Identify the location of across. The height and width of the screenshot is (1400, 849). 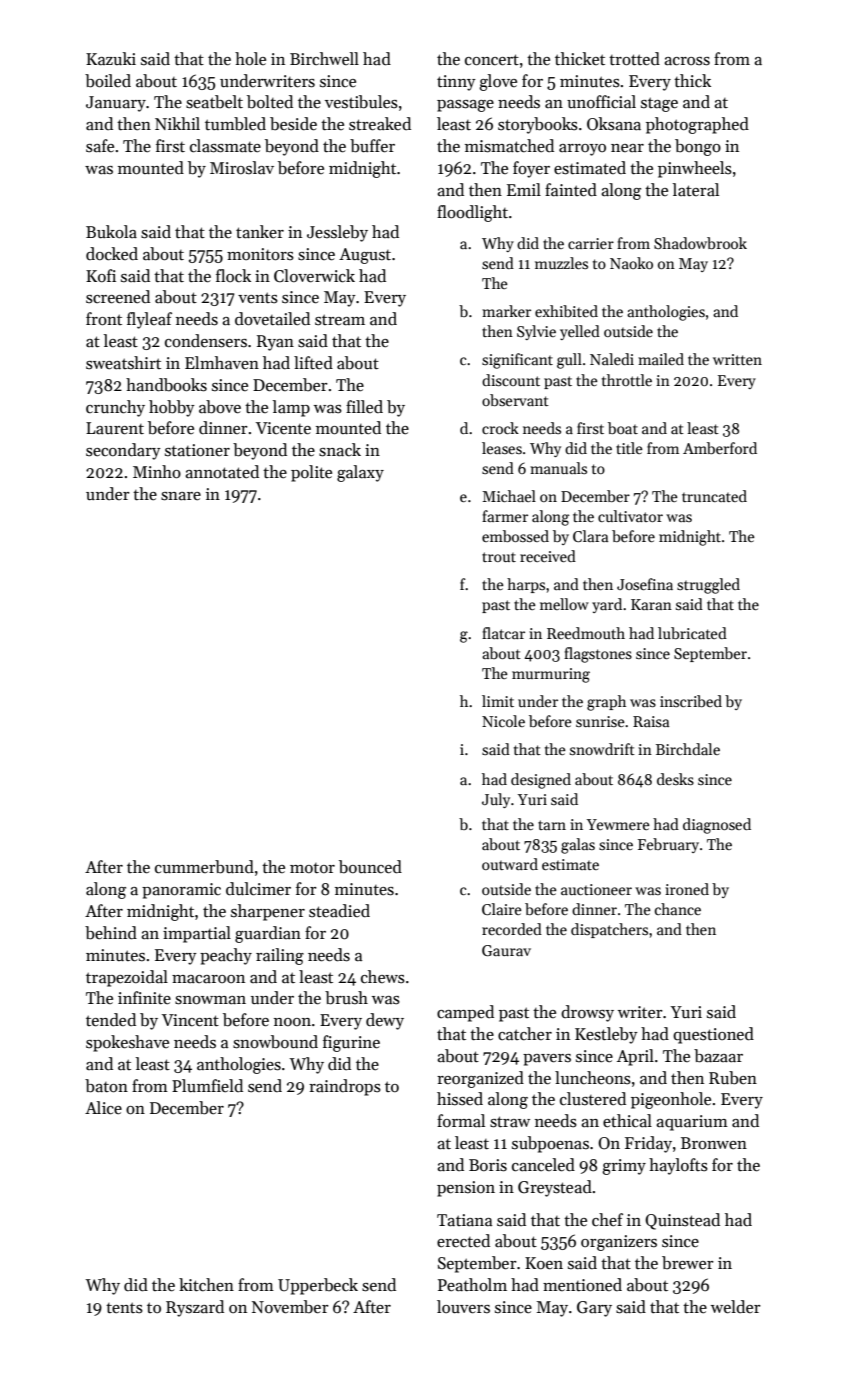
(687, 61).
